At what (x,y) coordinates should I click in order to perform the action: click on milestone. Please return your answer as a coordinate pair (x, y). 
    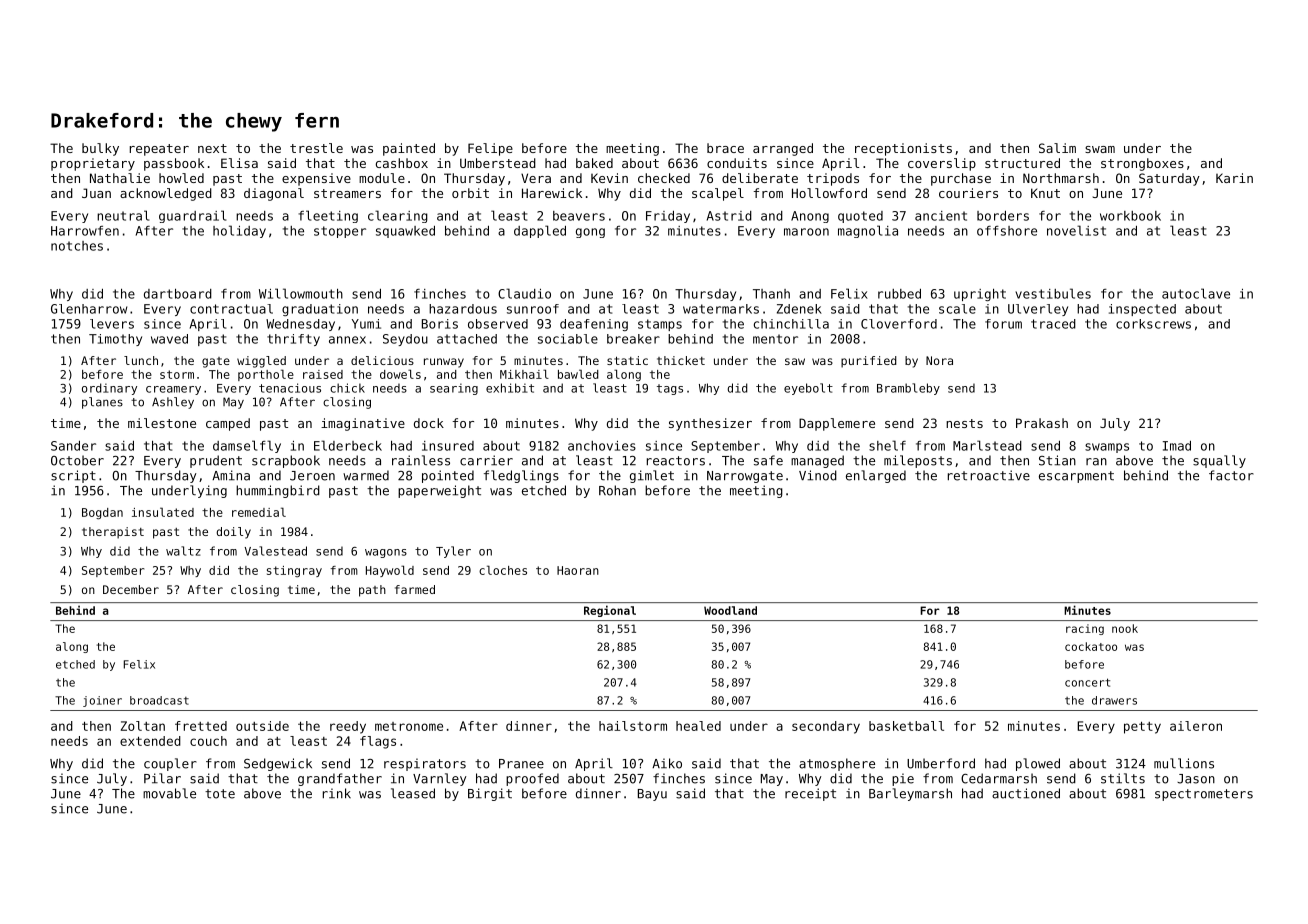
    Looking at the image, I should click on (162, 423).
